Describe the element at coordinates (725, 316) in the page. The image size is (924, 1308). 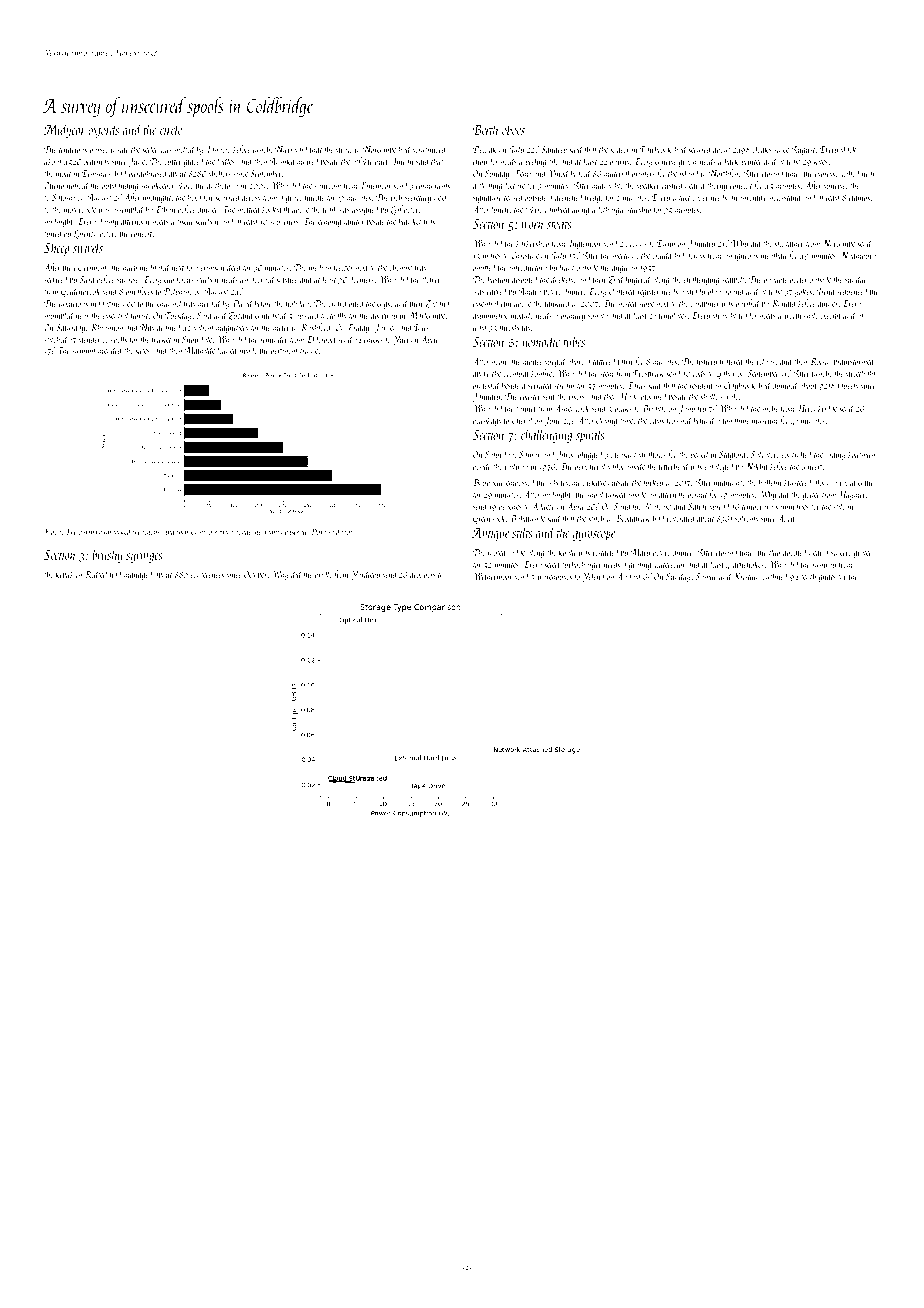
I see `straight` at that location.
